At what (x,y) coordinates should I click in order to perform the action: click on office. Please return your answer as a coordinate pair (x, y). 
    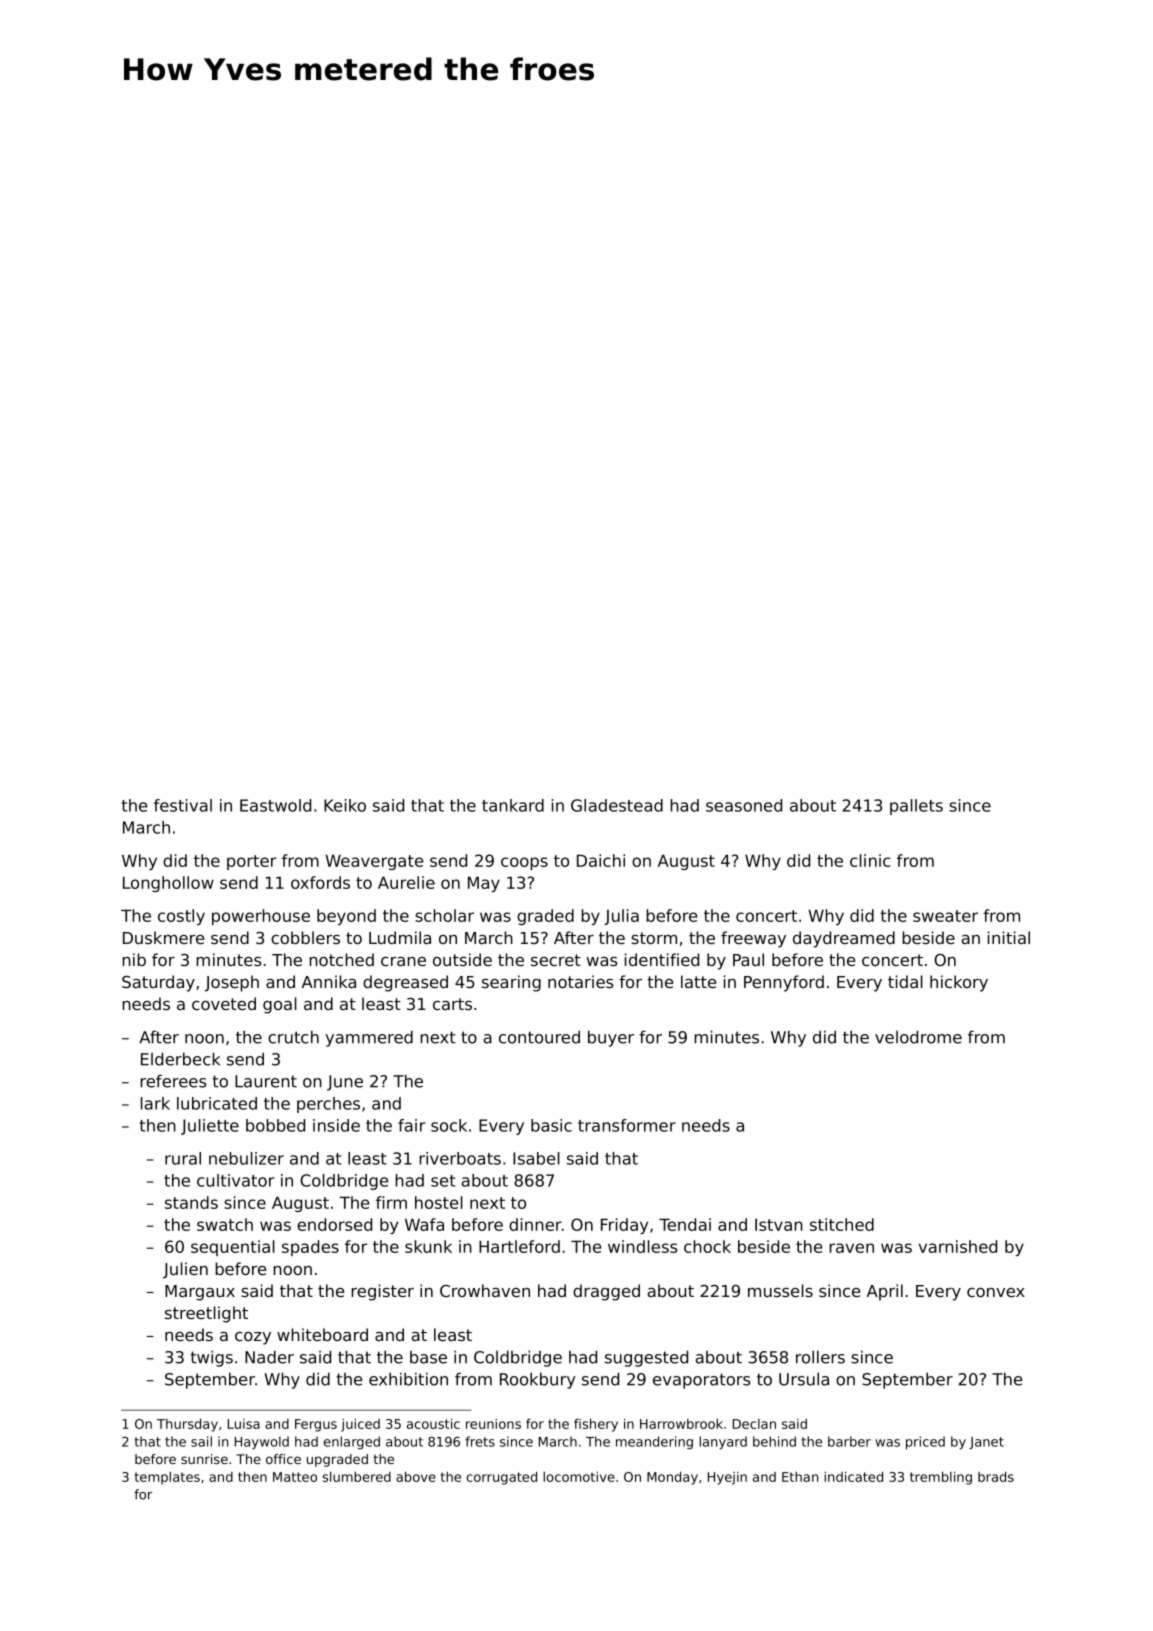
    Looking at the image, I should click on (283, 1459).
